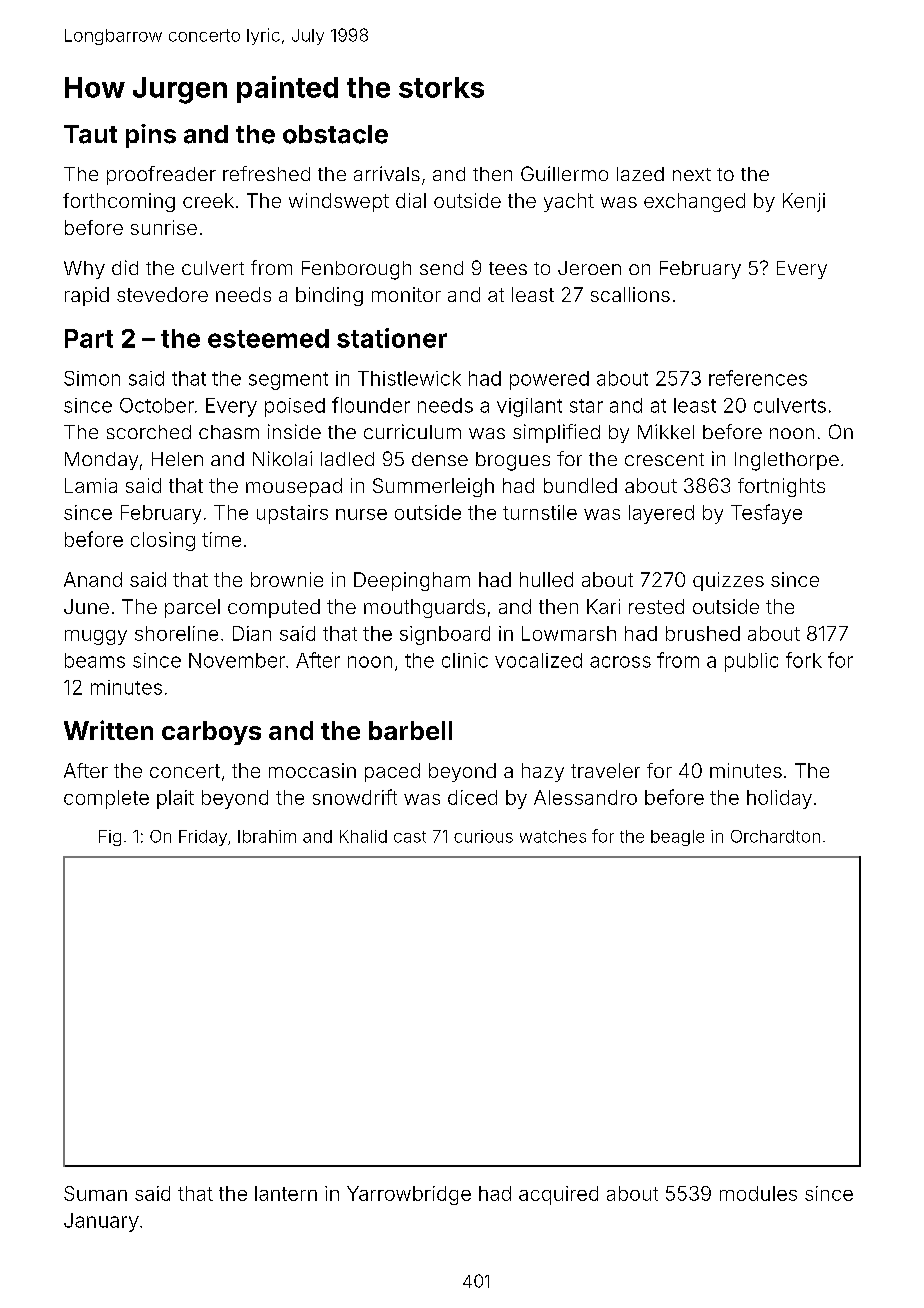 The width and height of the page is (924, 1308). Describe the element at coordinates (558, 1195) in the page. I see `acquired` at that location.
